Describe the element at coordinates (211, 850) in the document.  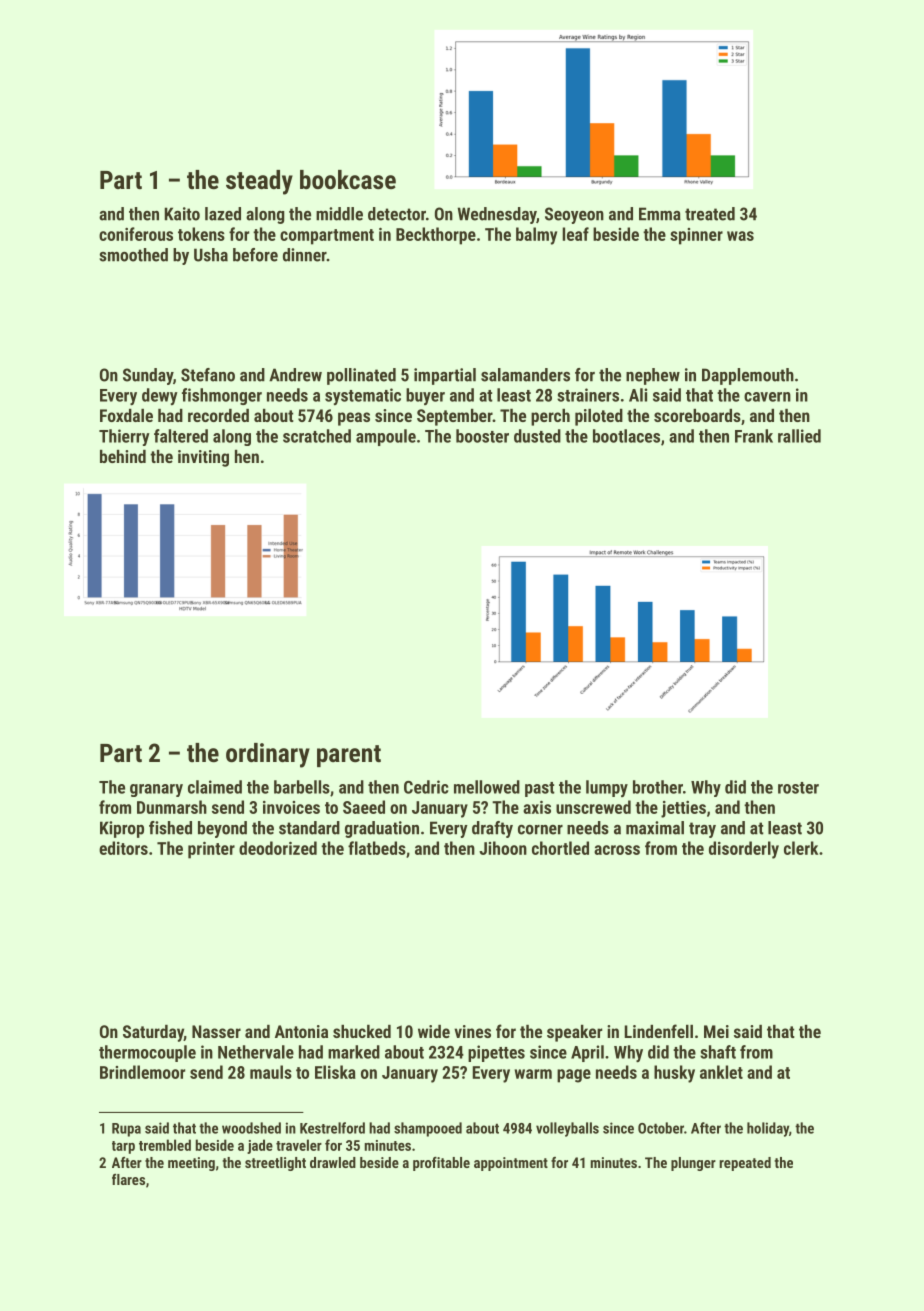
I see `printer` at that location.
